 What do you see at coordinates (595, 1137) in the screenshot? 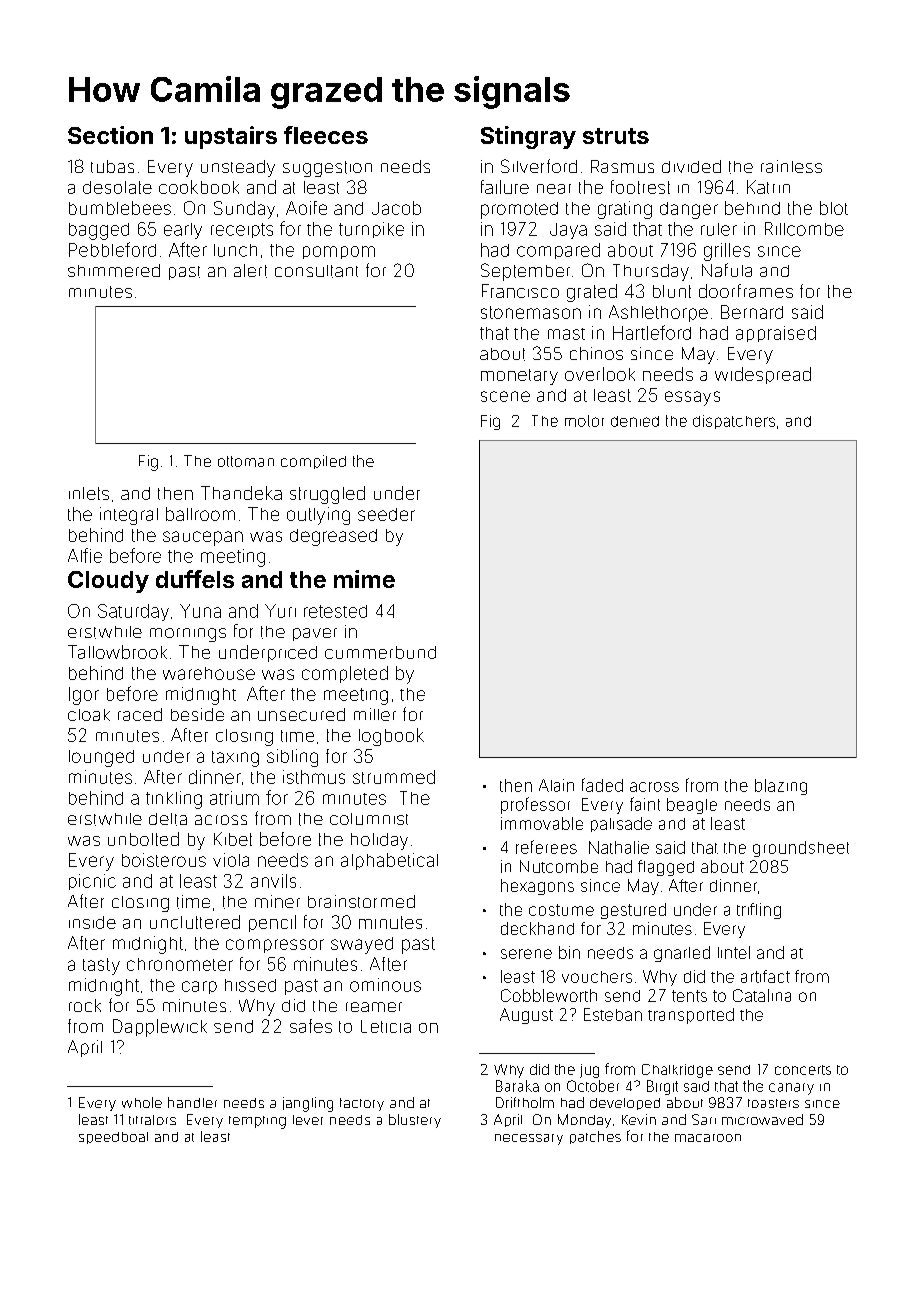
I see `patches` at bounding box center [595, 1137].
